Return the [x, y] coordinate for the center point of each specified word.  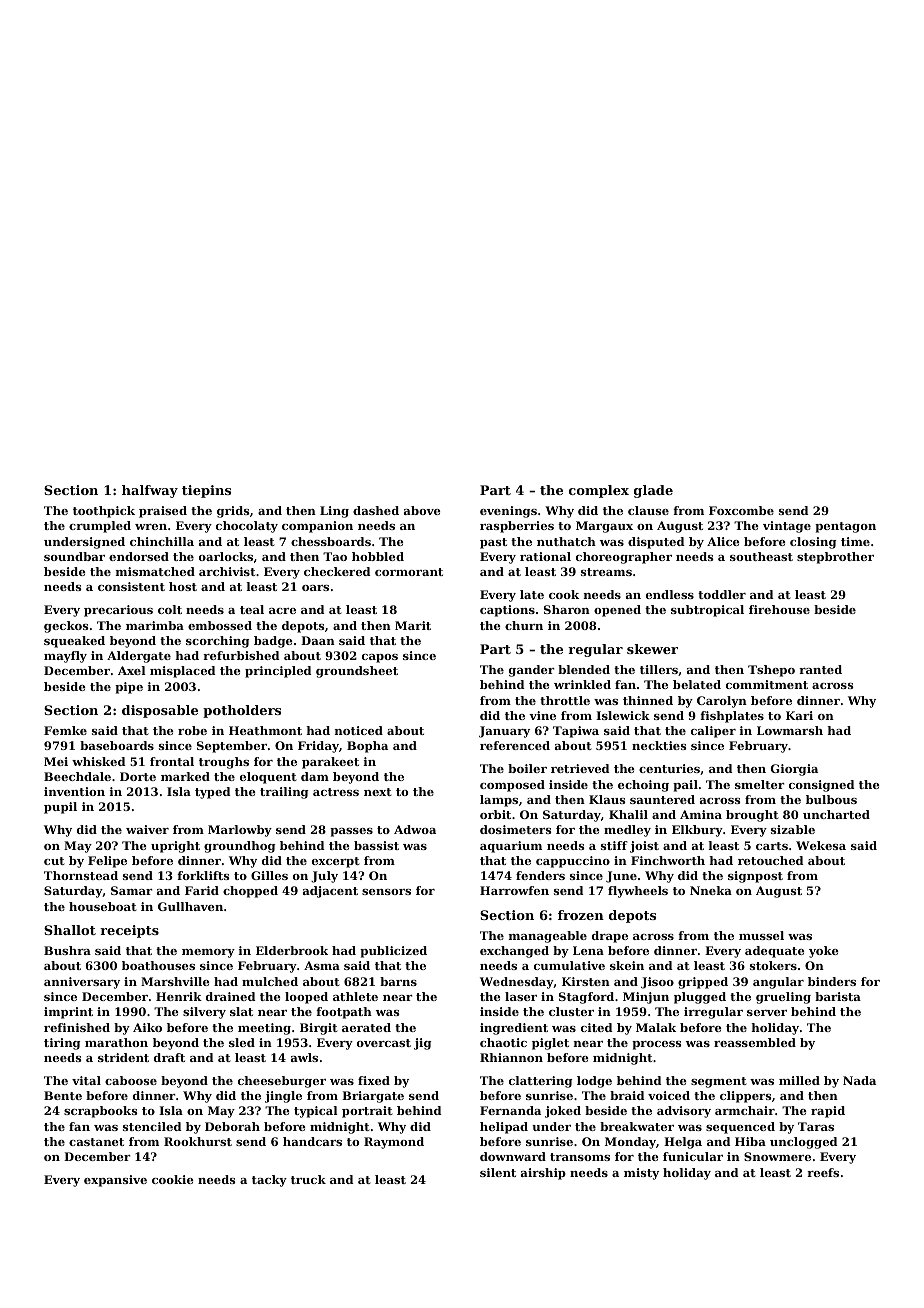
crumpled [100, 527]
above [422, 510]
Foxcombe [741, 510]
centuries [669, 768]
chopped [250, 892]
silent [498, 1172]
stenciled [152, 1126]
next [378, 792]
